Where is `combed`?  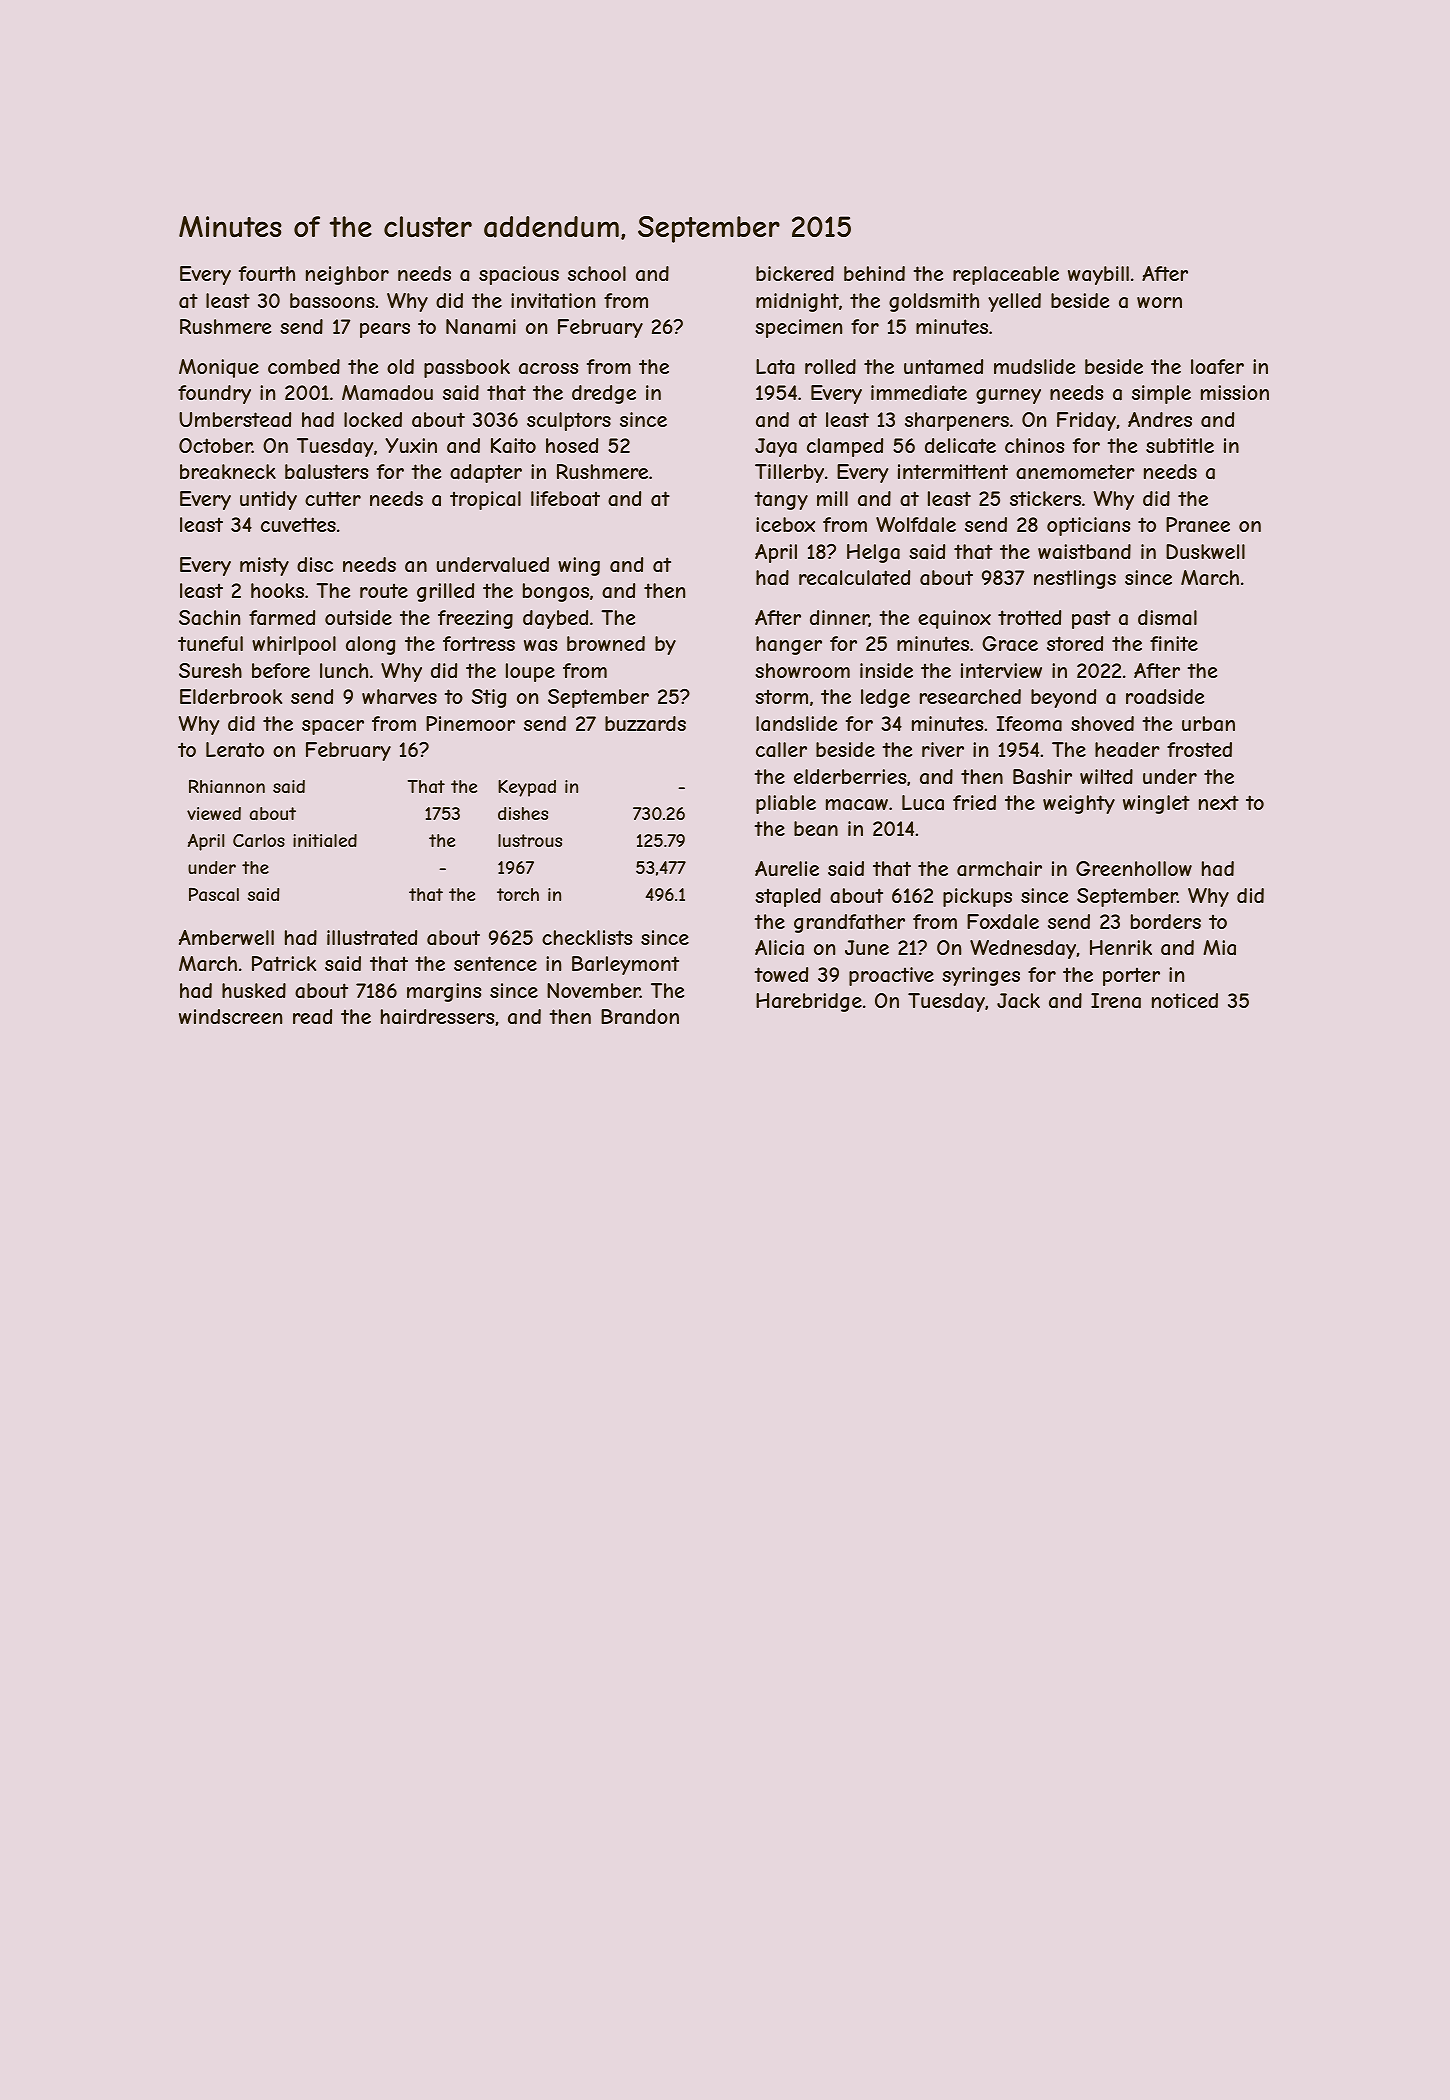
combed is located at coordinates (304, 366).
